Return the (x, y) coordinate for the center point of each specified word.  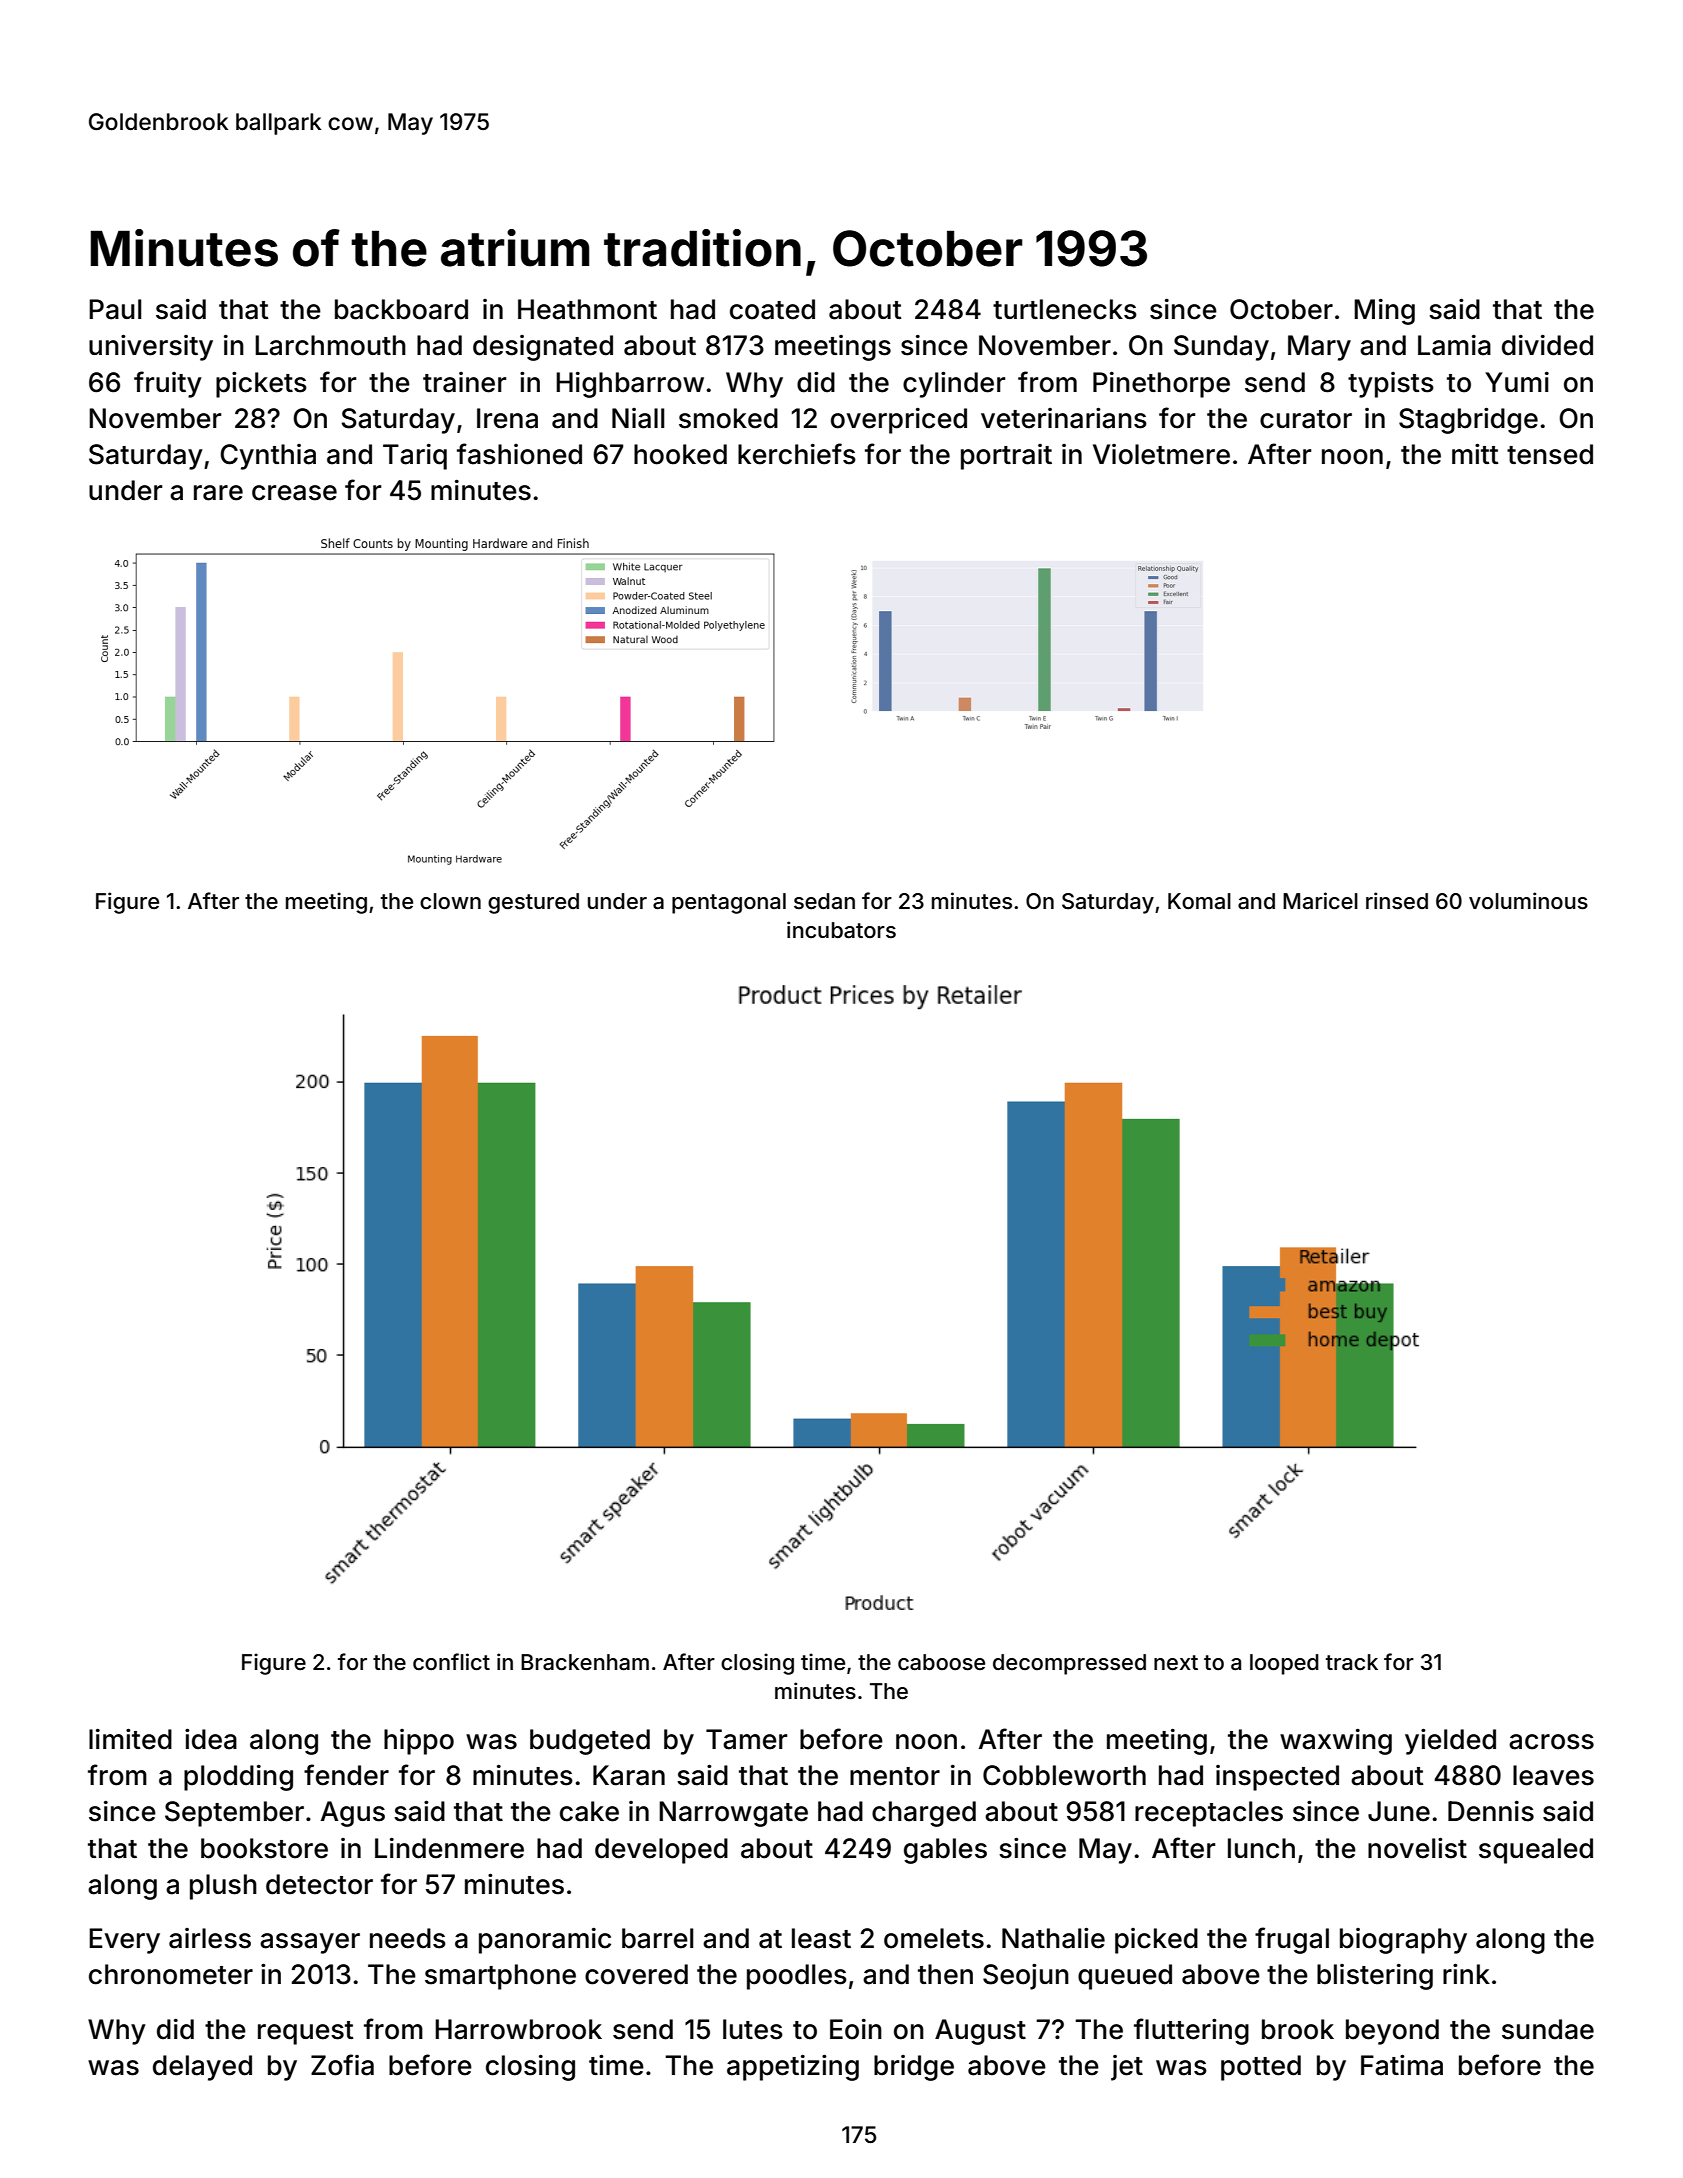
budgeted (590, 1742)
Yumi (1517, 382)
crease (294, 493)
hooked (680, 454)
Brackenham (585, 1662)
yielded (1450, 1741)
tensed (1550, 454)
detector (319, 1884)
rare (218, 493)
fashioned (519, 454)
